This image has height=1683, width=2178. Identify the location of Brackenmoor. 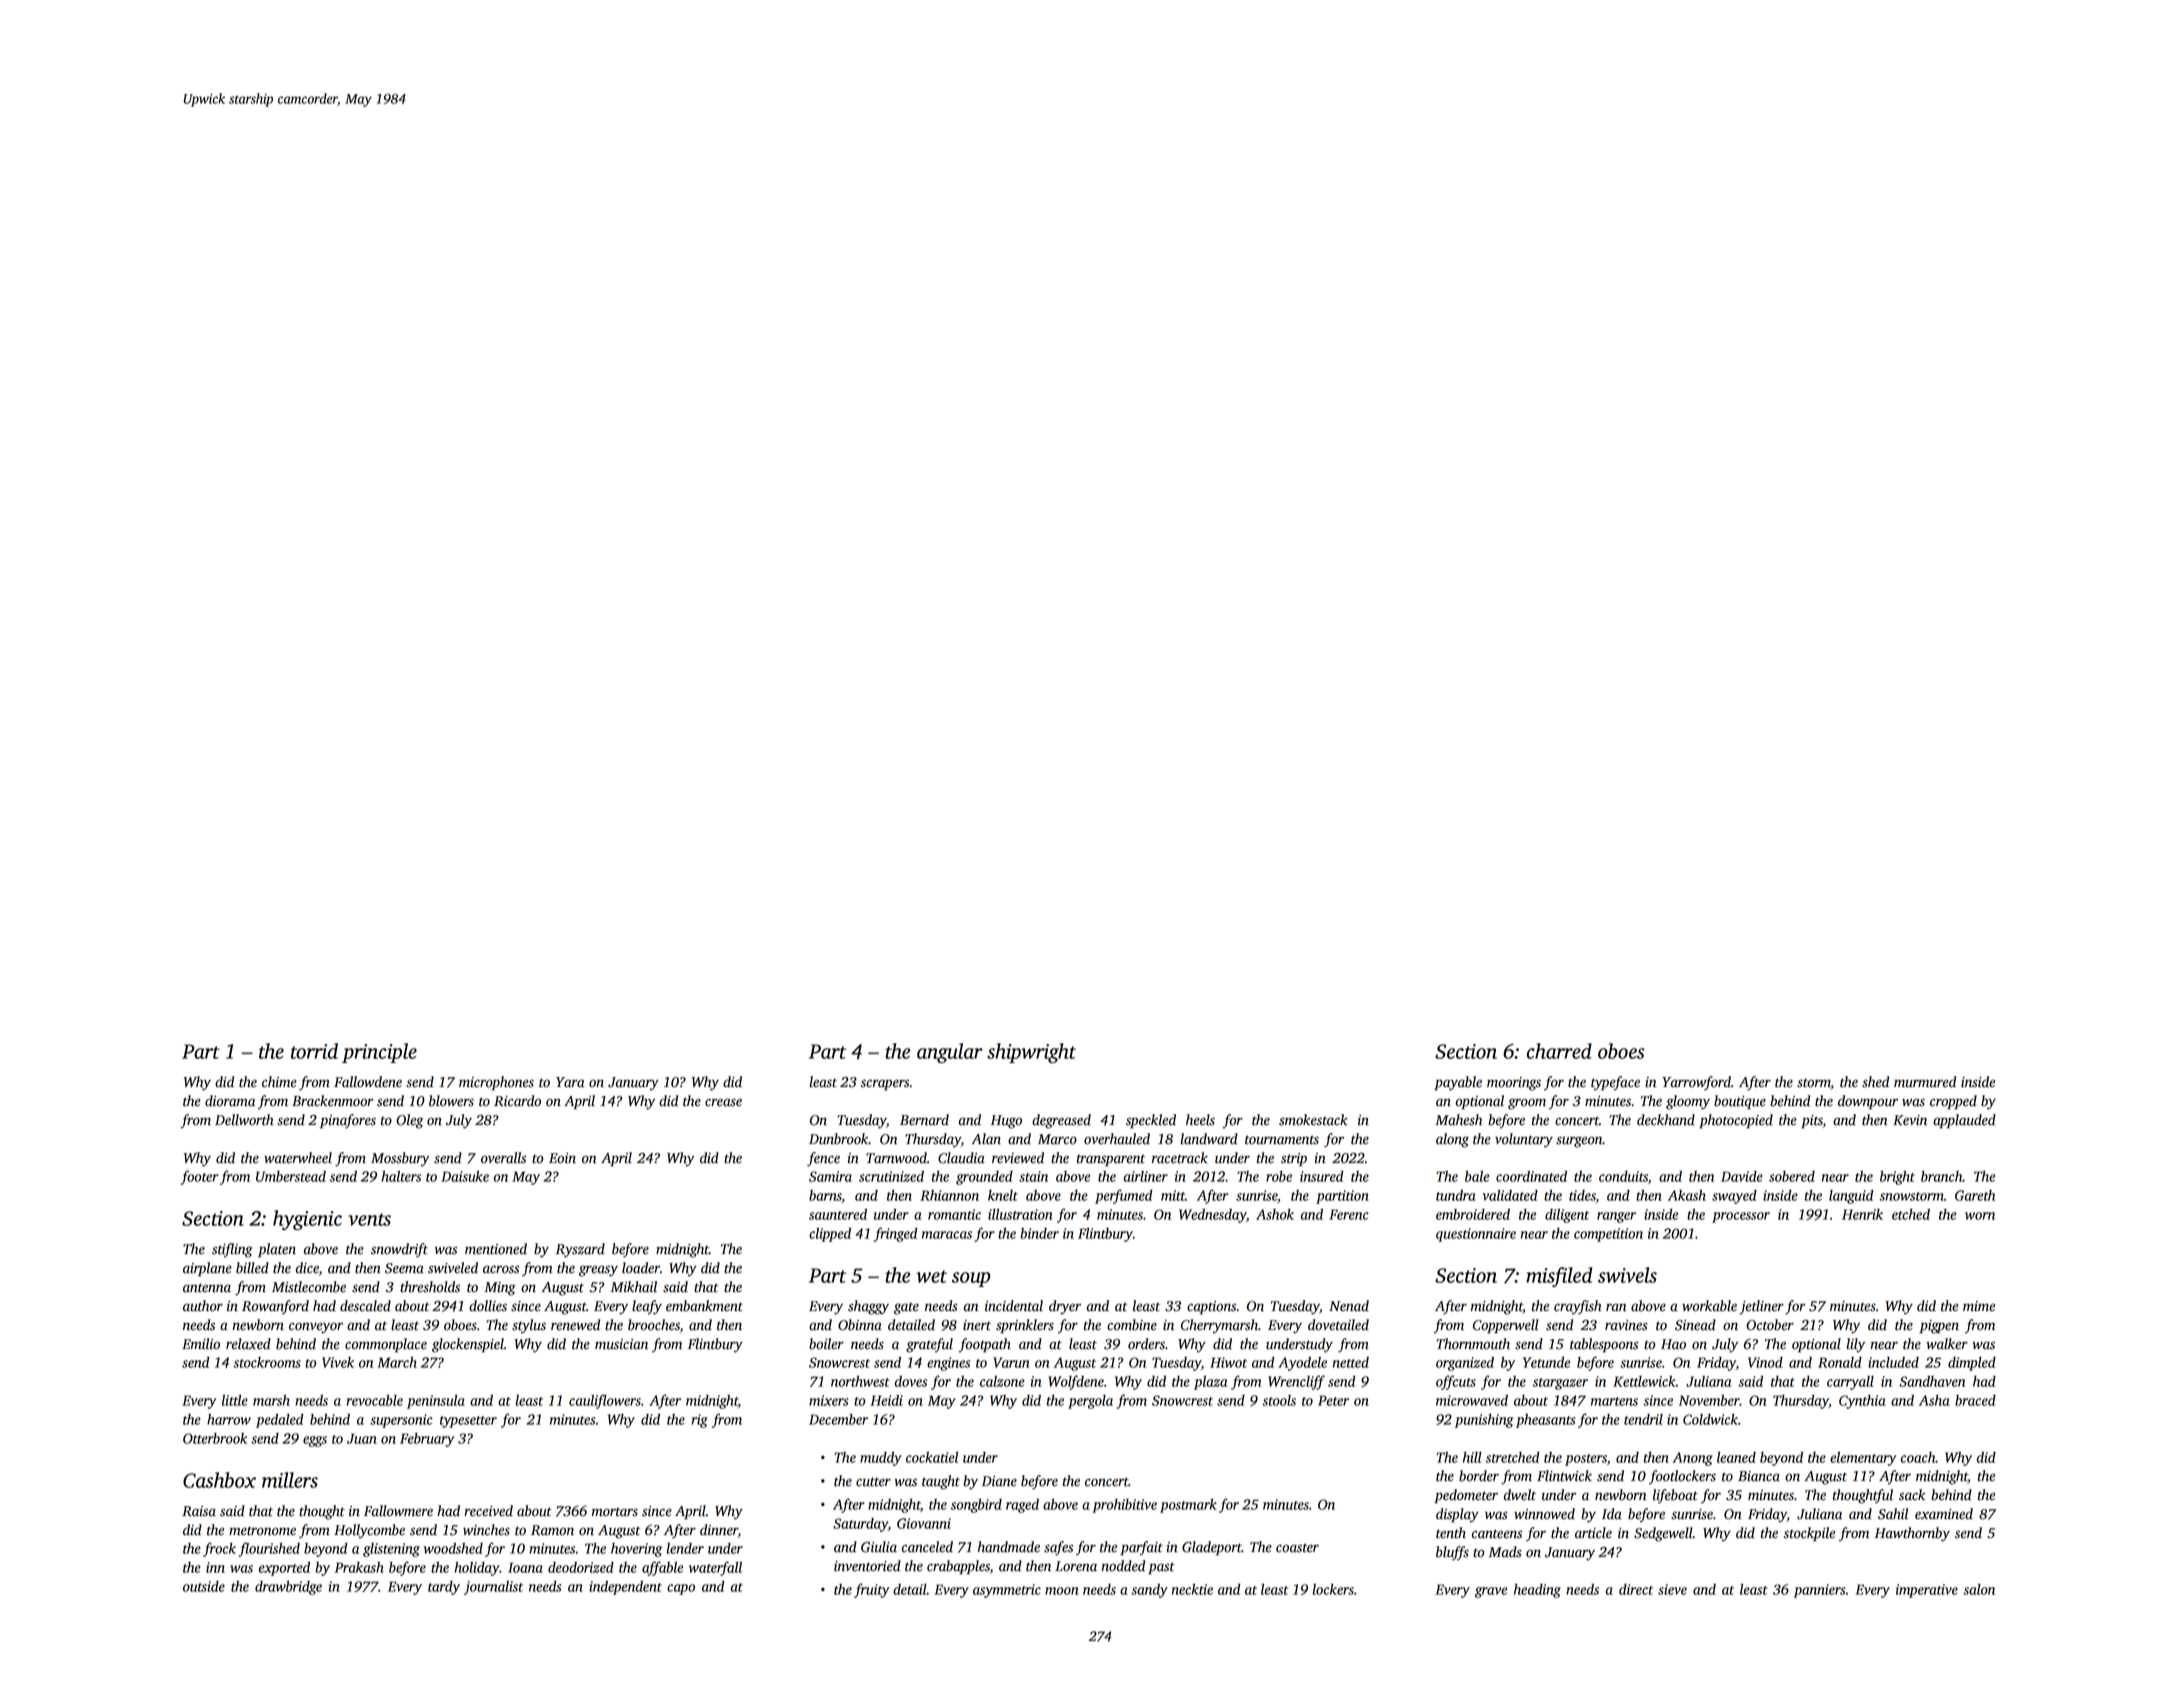
(332, 1101).
